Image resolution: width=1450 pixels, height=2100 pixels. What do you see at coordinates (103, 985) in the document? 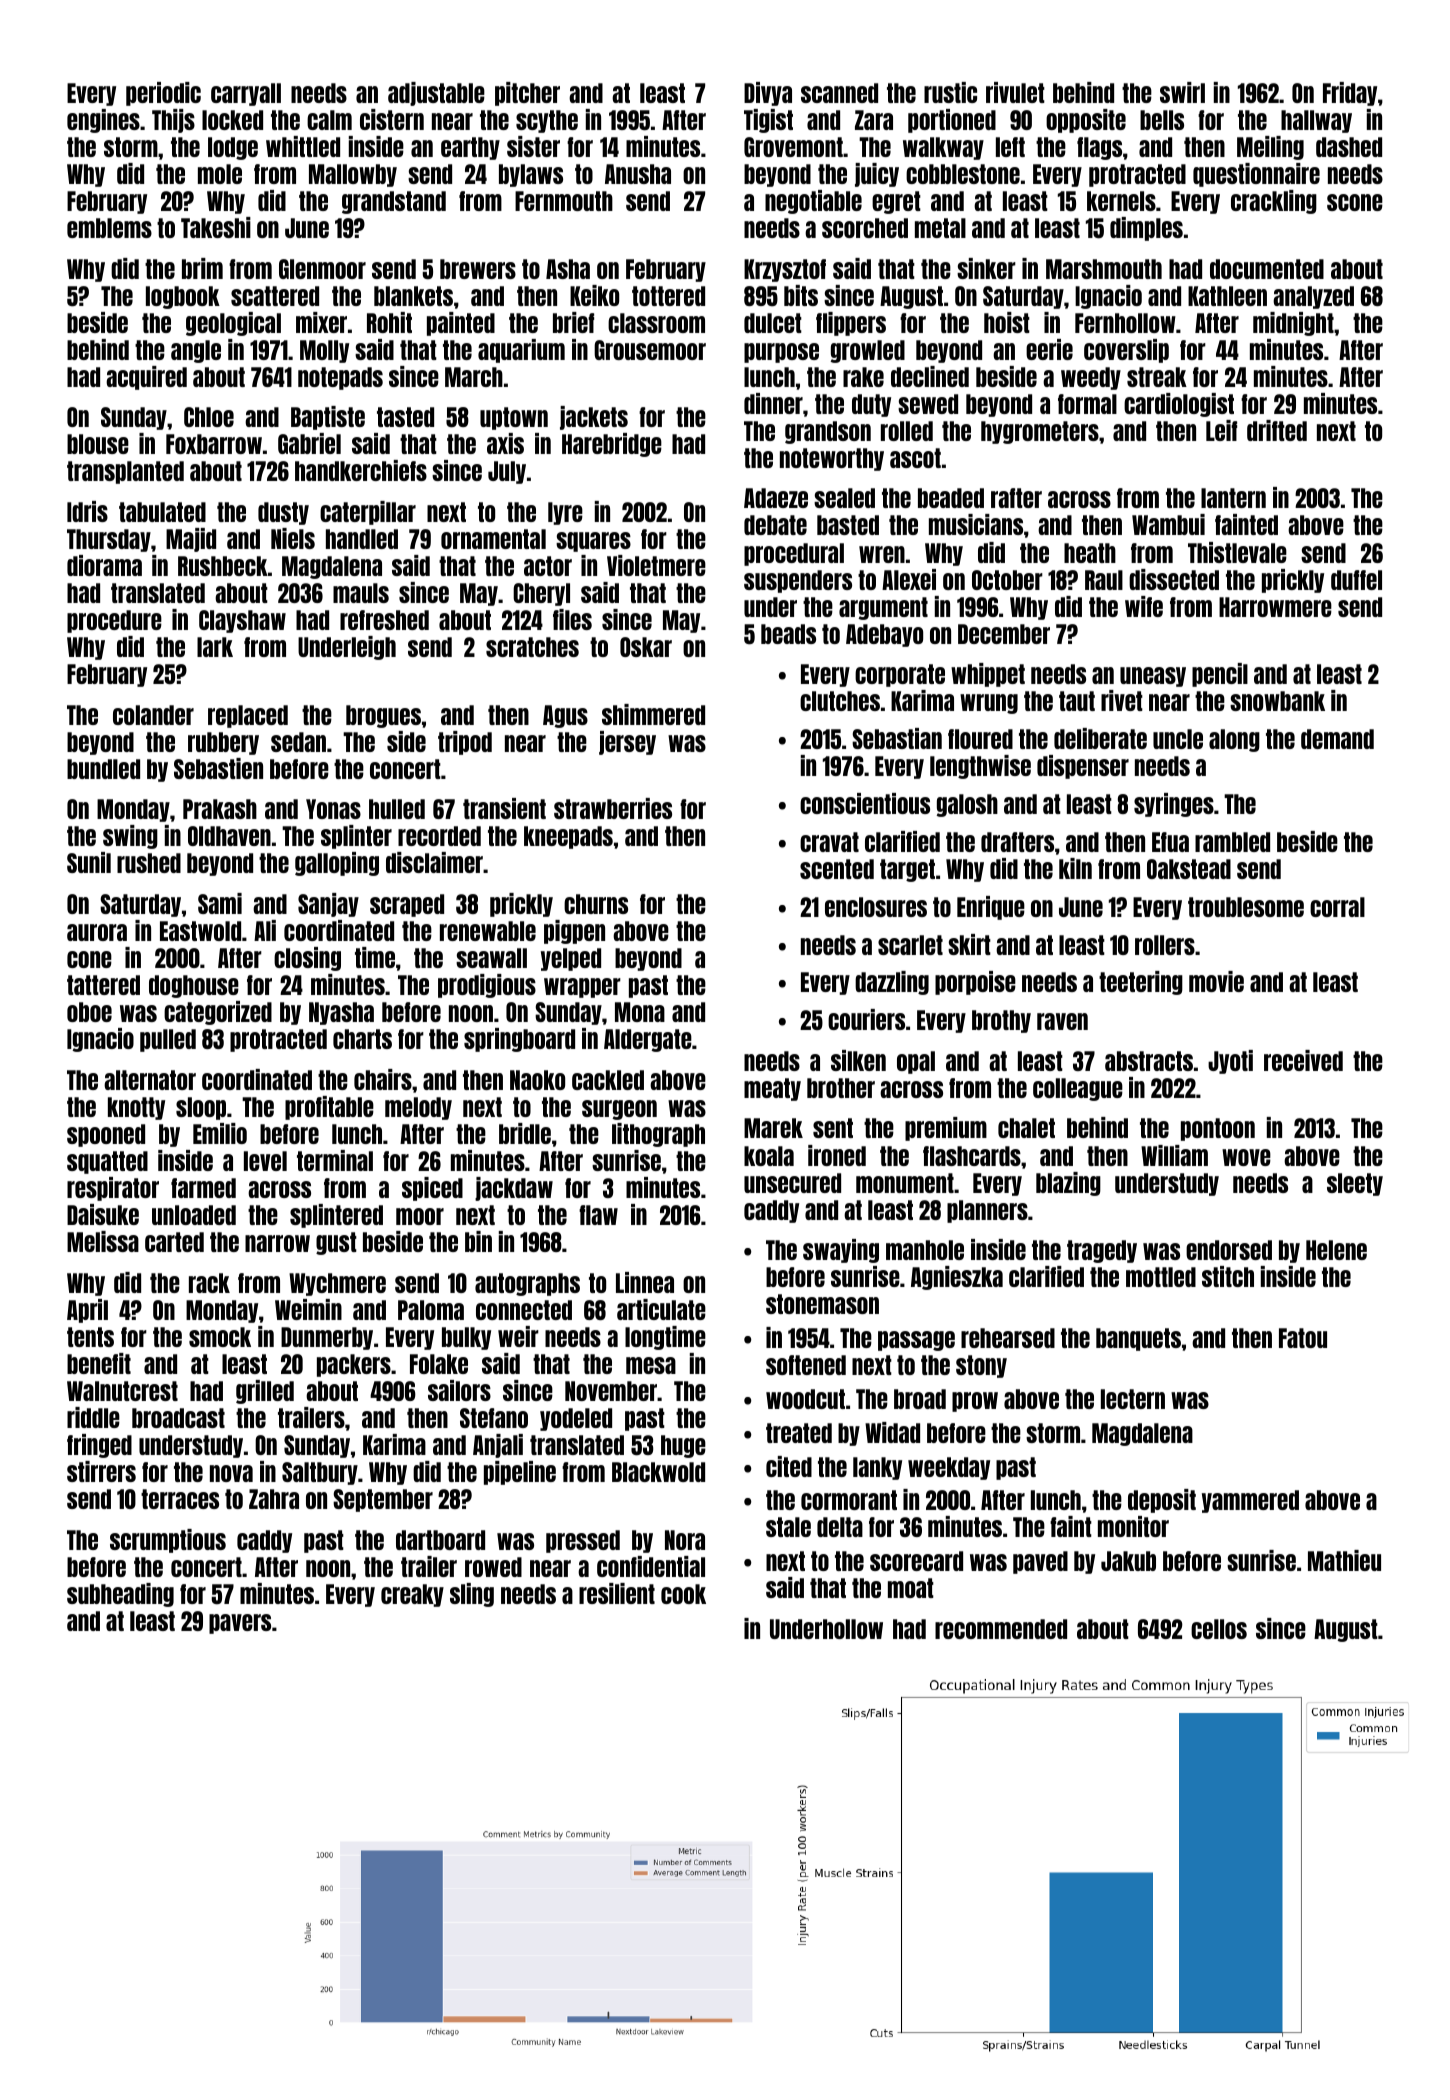
I see `tattered` at bounding box center [103, 985].
